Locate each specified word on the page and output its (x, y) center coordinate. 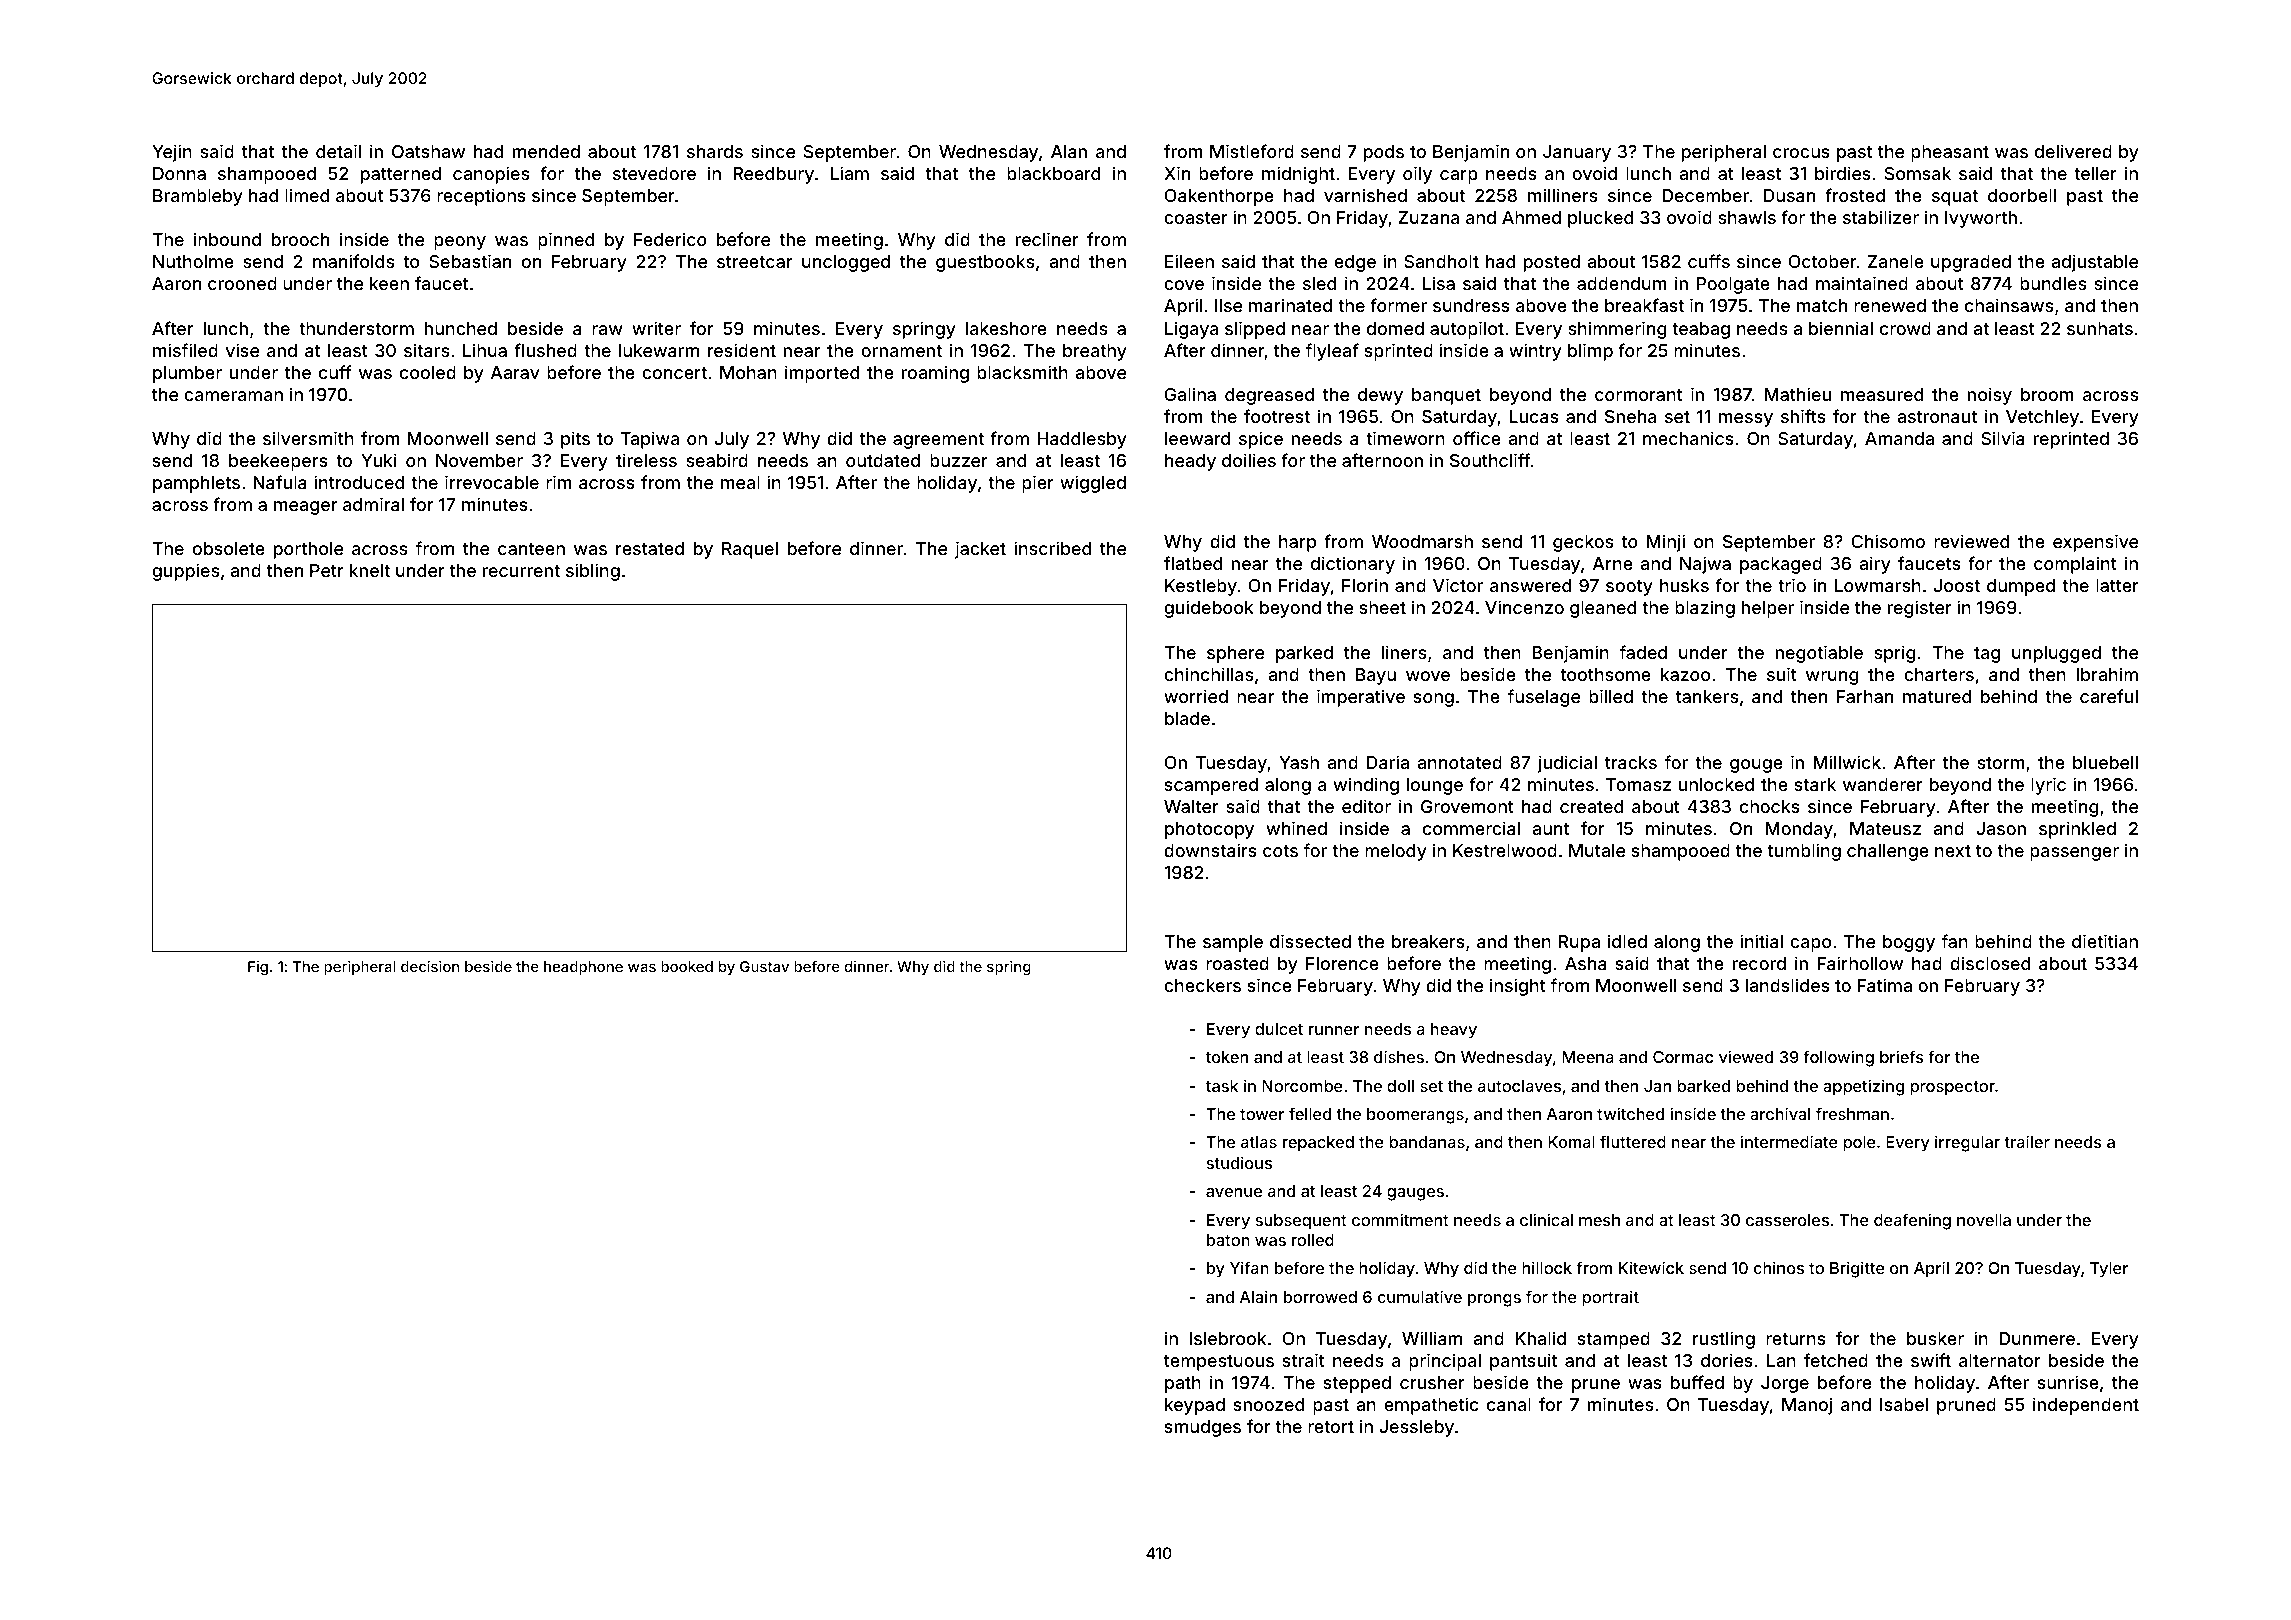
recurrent (521, 571)
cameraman (233, 396)
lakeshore (1006, 328)
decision (430, 966)
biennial (1841, 328)
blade (1187, 718)
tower (1262, 1114)
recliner (1047, 239)
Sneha (1630, 416)
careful (2109, 696)
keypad (1195, 1406)
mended (546, 151)
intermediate (1789, 1141)
